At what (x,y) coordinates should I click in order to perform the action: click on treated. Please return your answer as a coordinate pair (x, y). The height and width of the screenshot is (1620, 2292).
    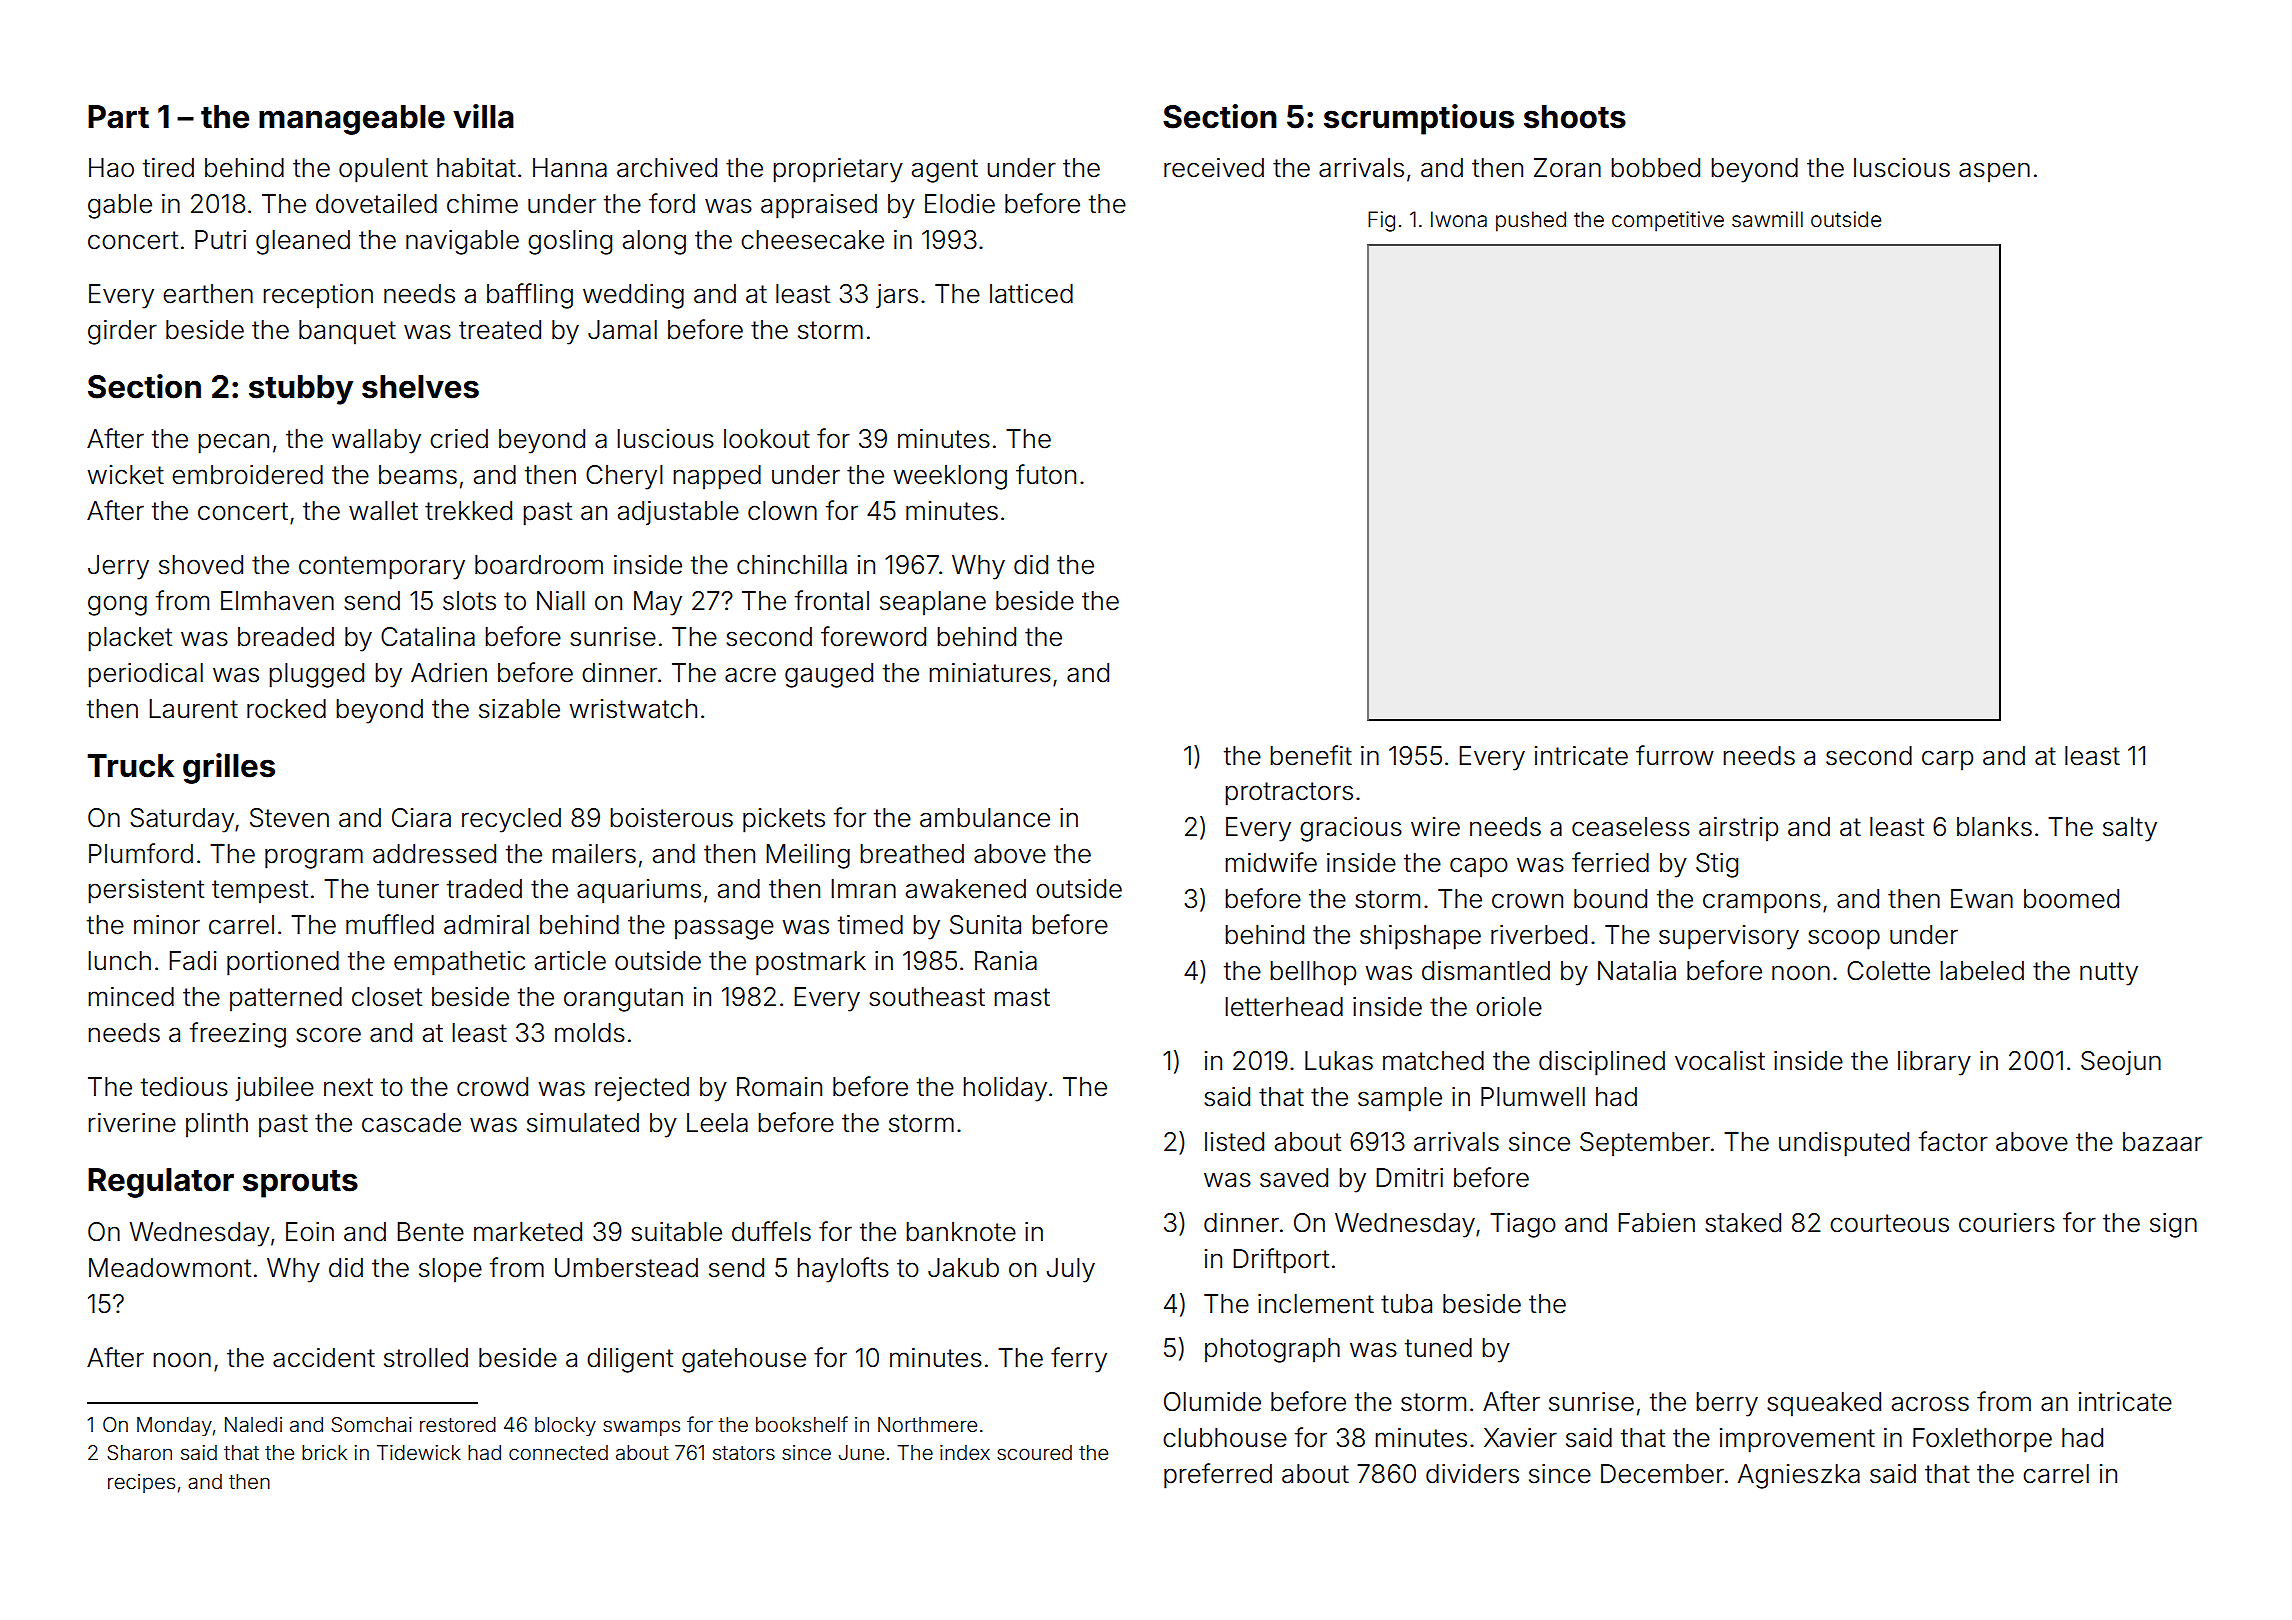
    Looking at the image, I should click on (500, 330).
